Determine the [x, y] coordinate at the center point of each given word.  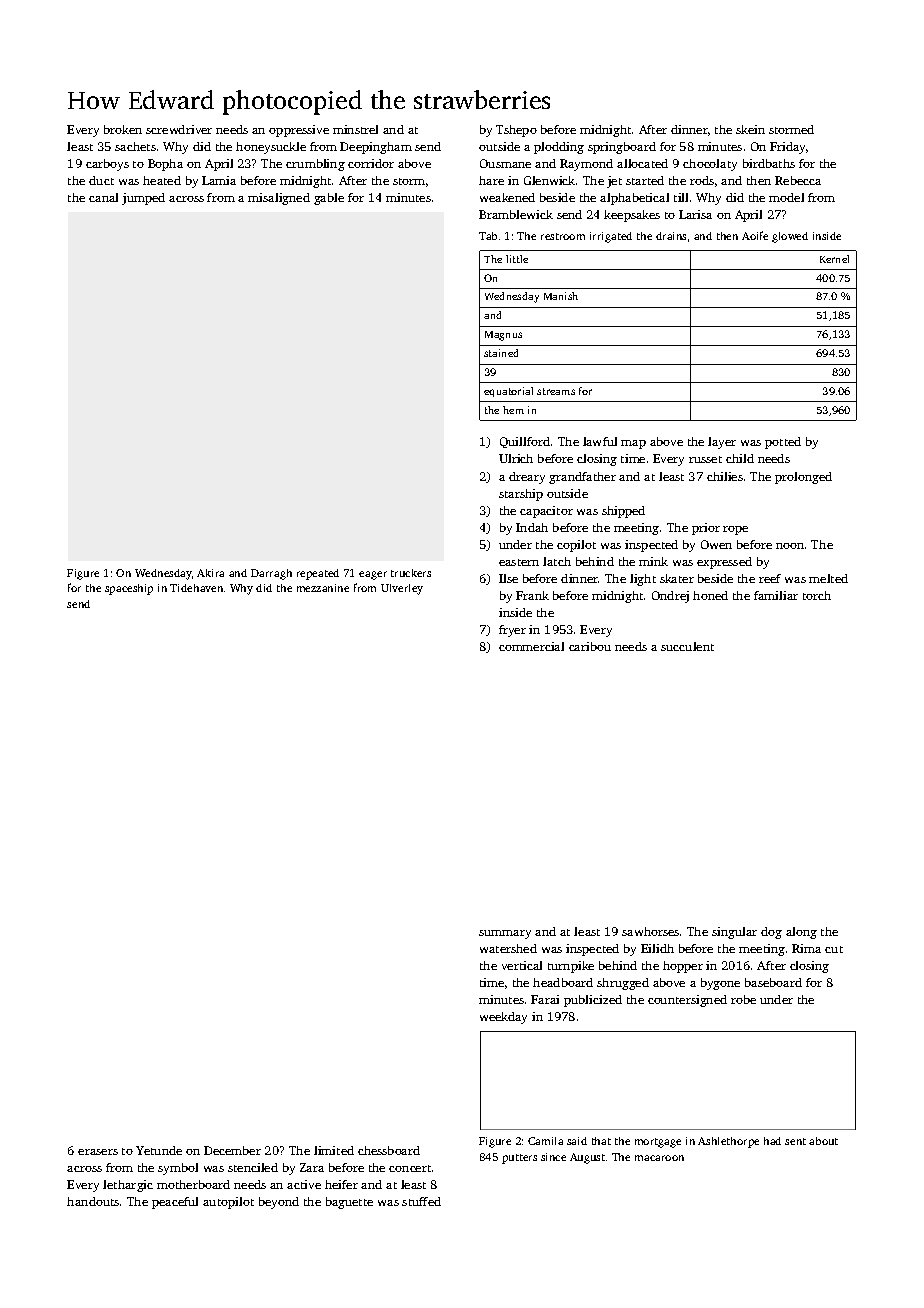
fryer [512, 631]
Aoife [755, 235]
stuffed [421, 1201]
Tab [488, 236]
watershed [508, 948]
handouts [93, 1201]
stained [501, 353]
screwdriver [179, 129]
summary [505, 934]
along [801, 933]
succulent [687, 646]
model [786, 197]
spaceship [129, 589]
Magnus [503, 336]
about [823, 1141]
